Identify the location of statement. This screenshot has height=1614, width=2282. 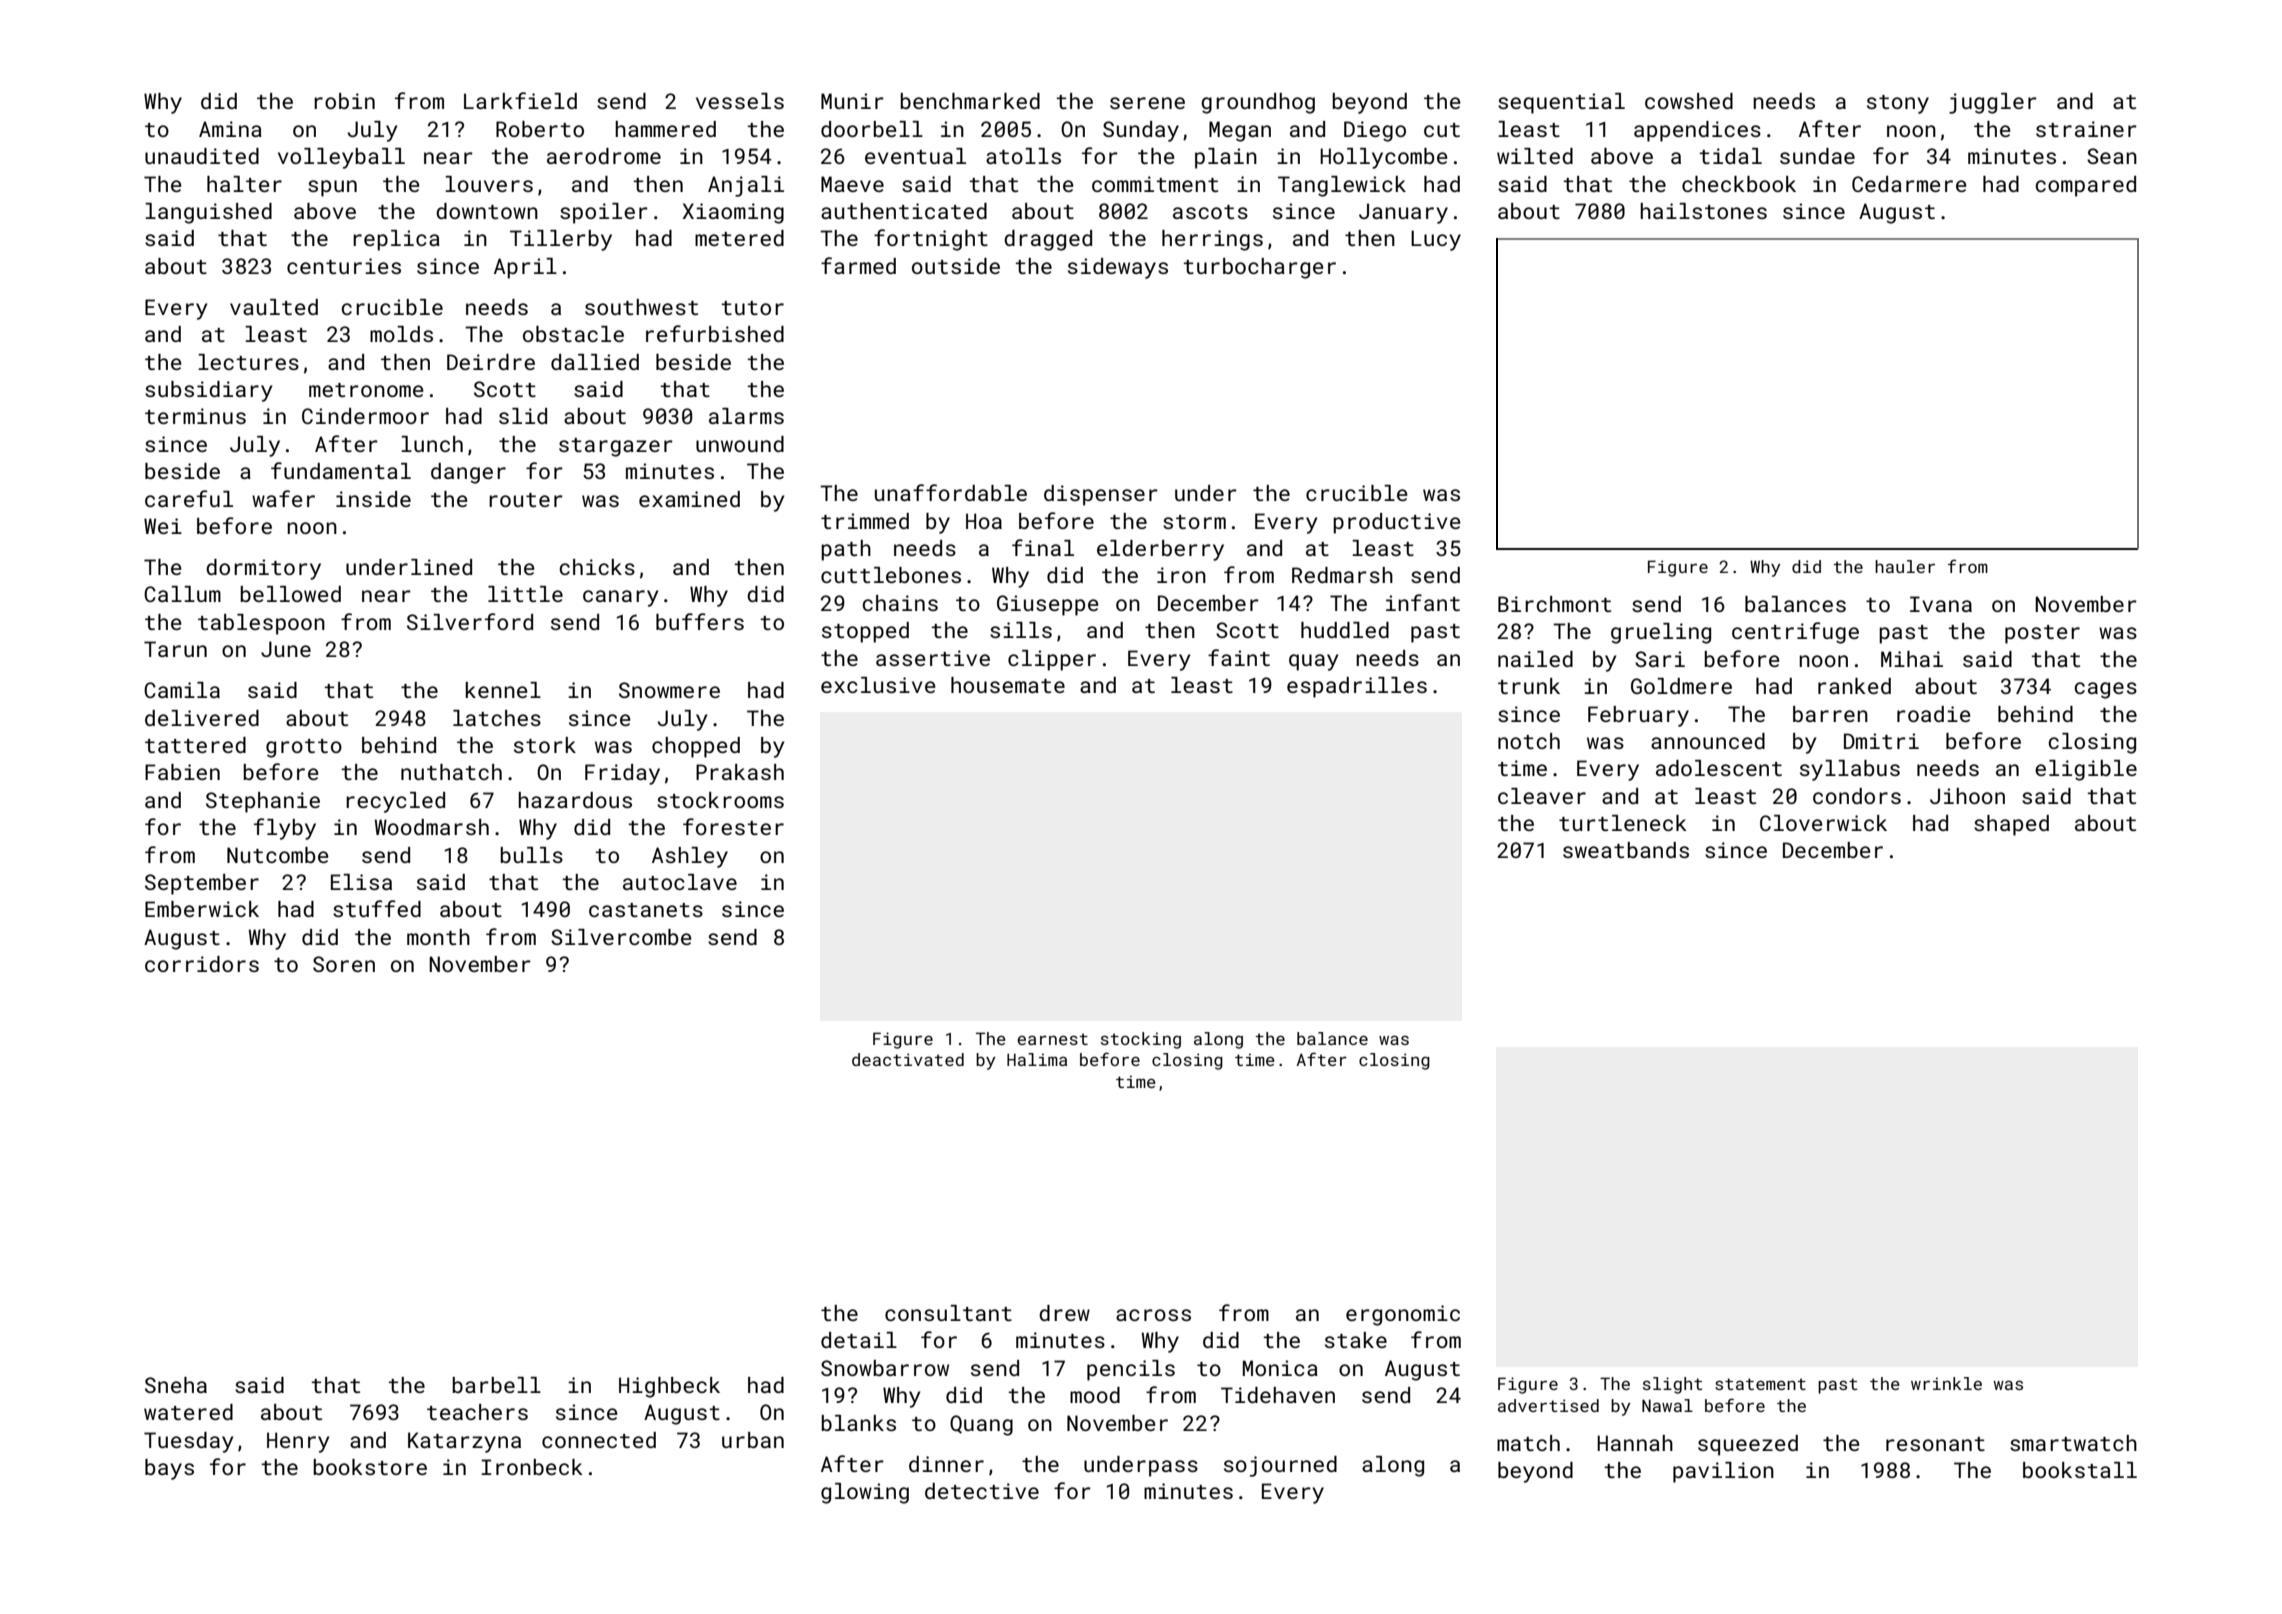
(1760, 1384).
